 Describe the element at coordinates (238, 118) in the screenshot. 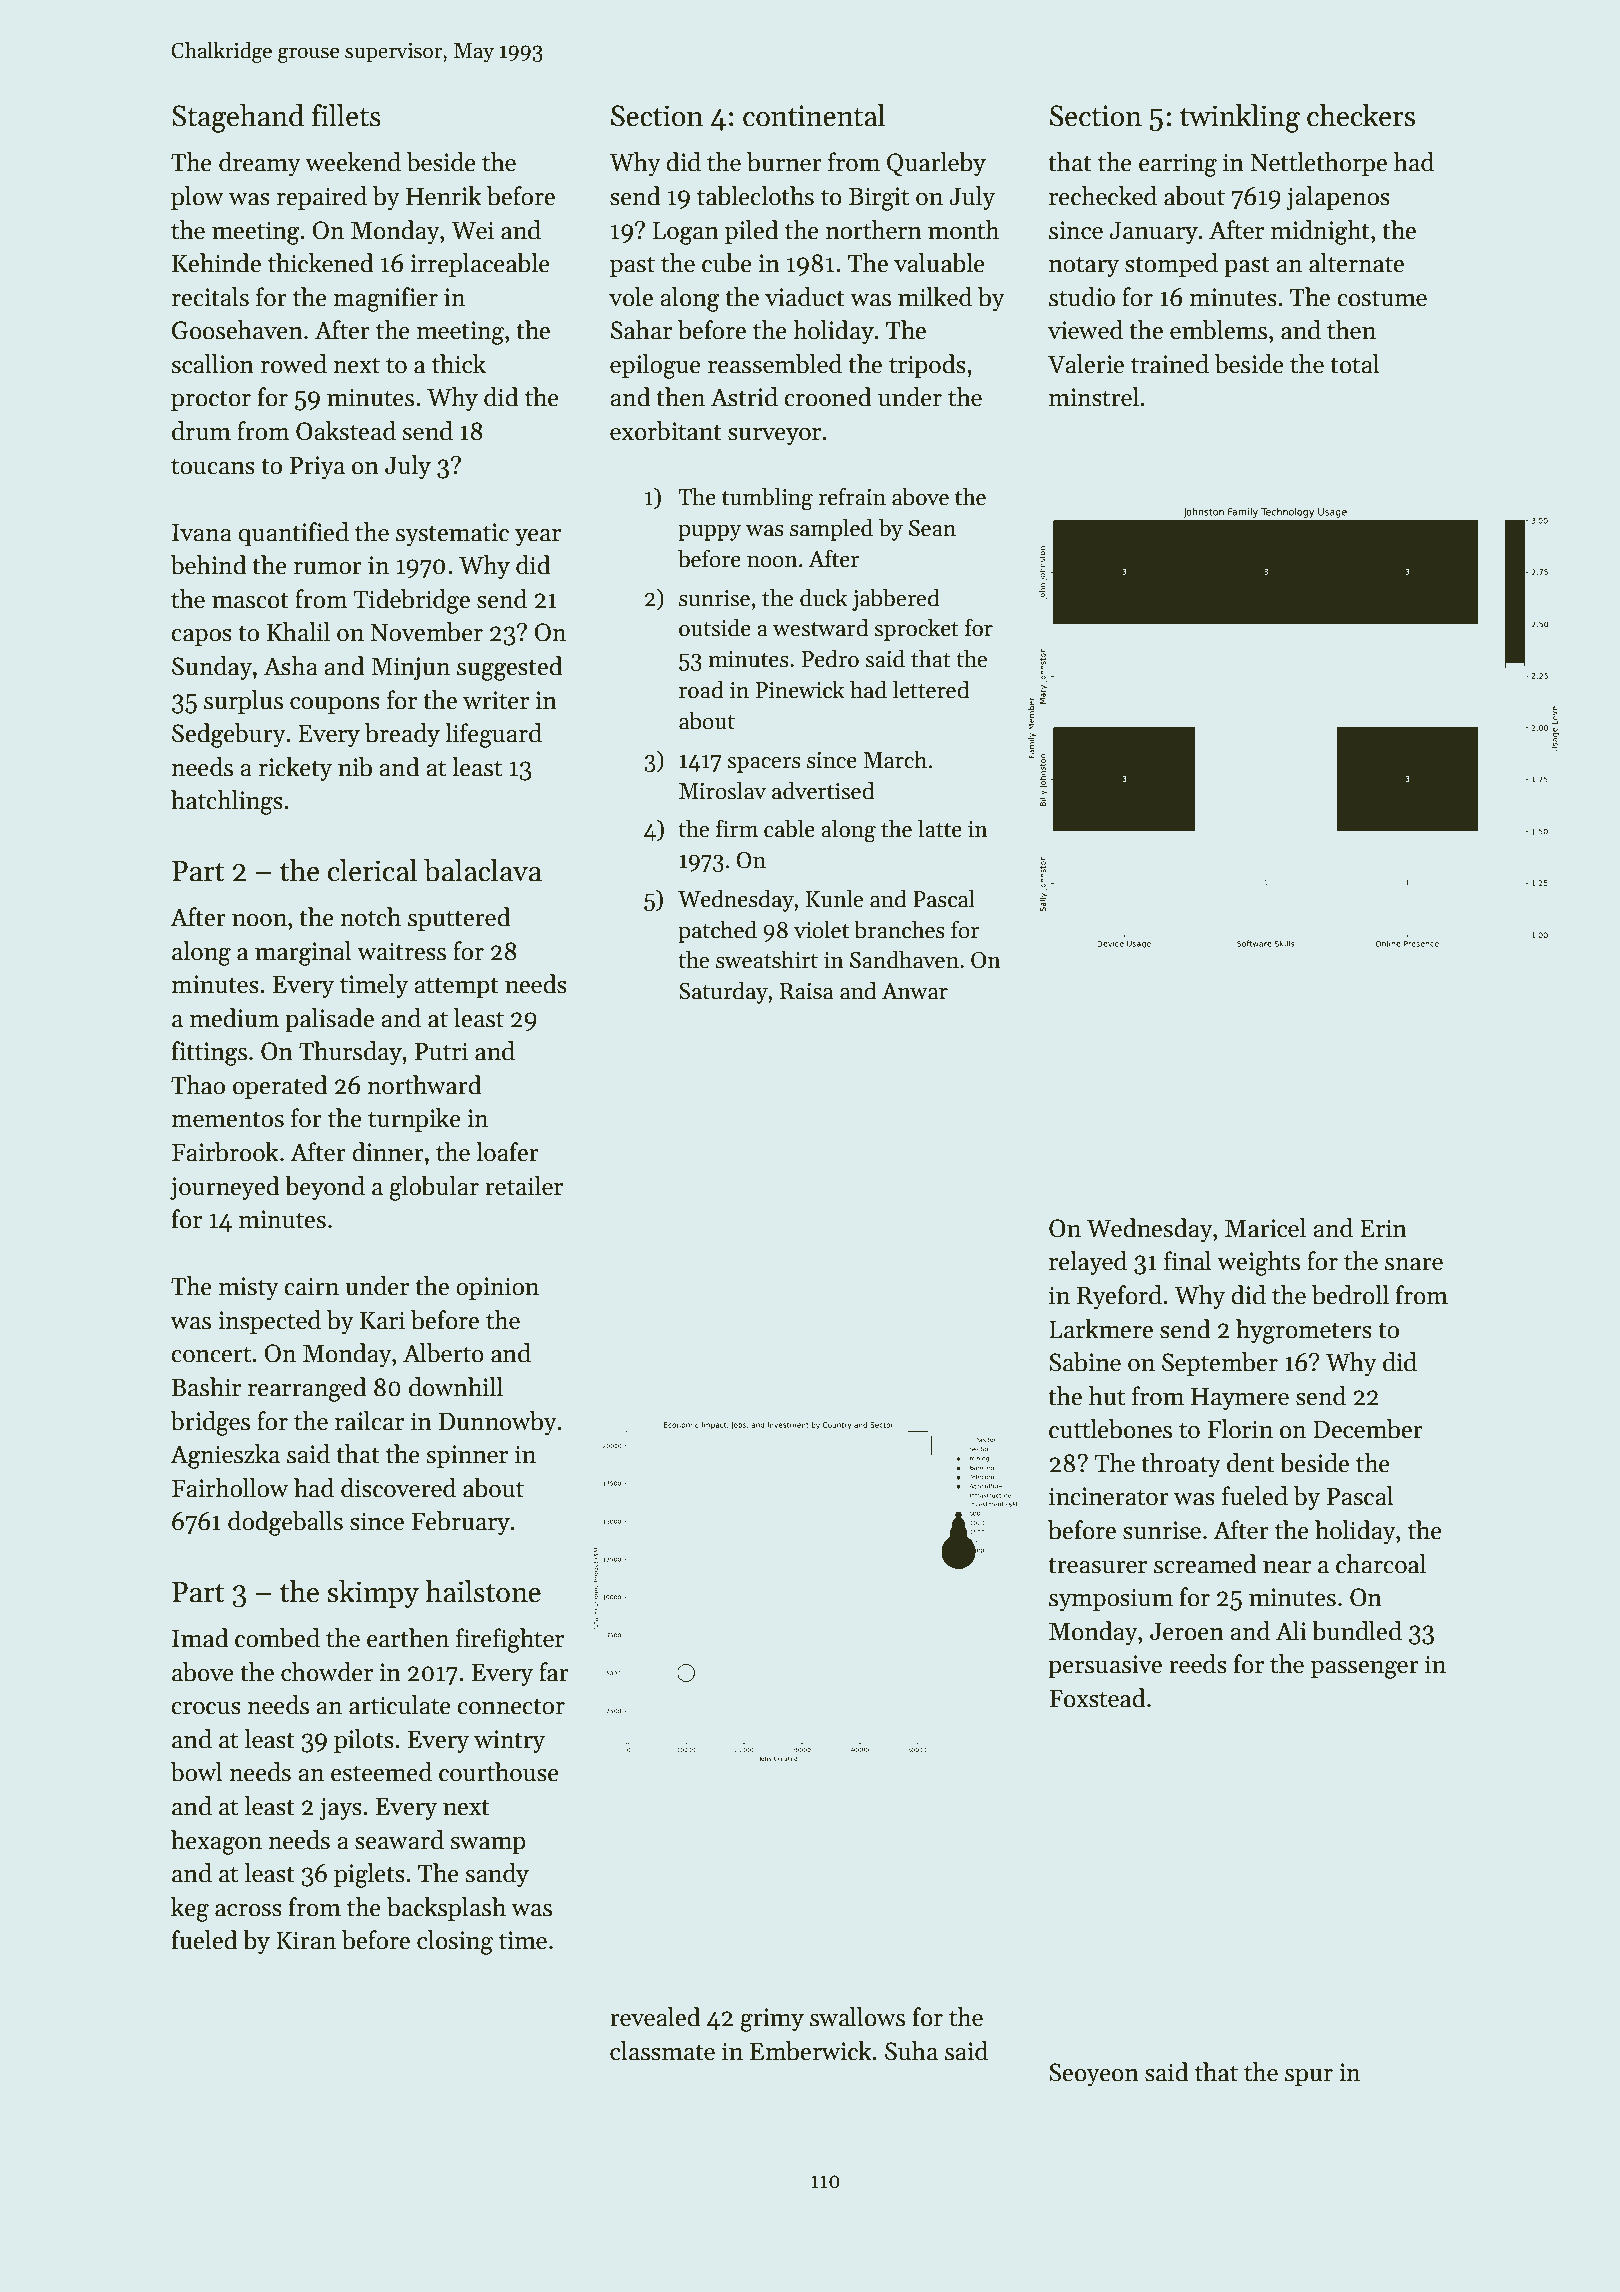

I see `Stagehand` at that location.
